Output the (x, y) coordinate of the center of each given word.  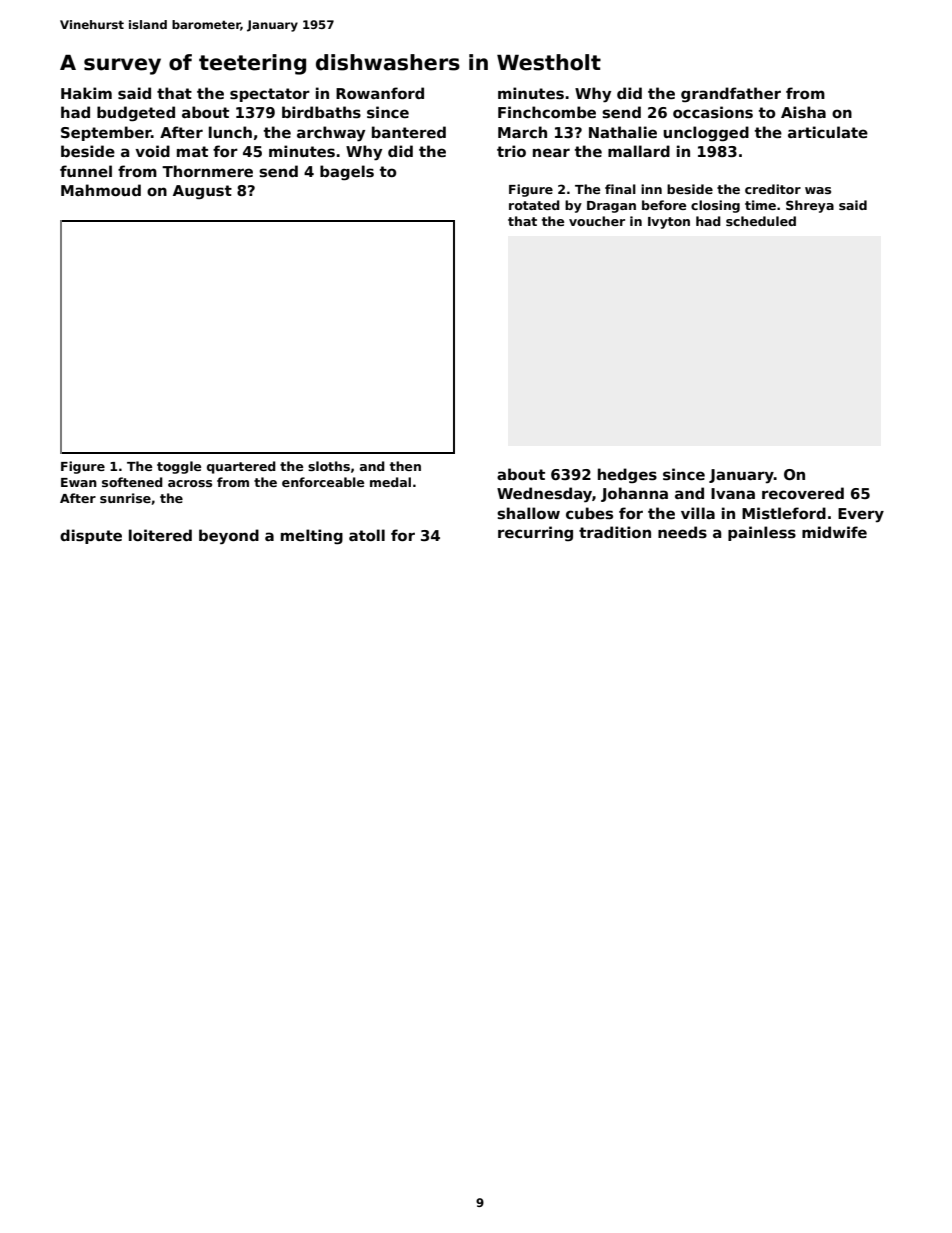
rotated (534, 205)
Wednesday (544, 495)
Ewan (79, 482)
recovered (803, 493)
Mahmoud (101, 190)
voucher (597, 221)
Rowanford (380, 93)
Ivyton (669, 223)
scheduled (761, 221)
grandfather (731, 94)
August (202, 192)
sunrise (125, 498)
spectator (270, 95)
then (405, 466)
